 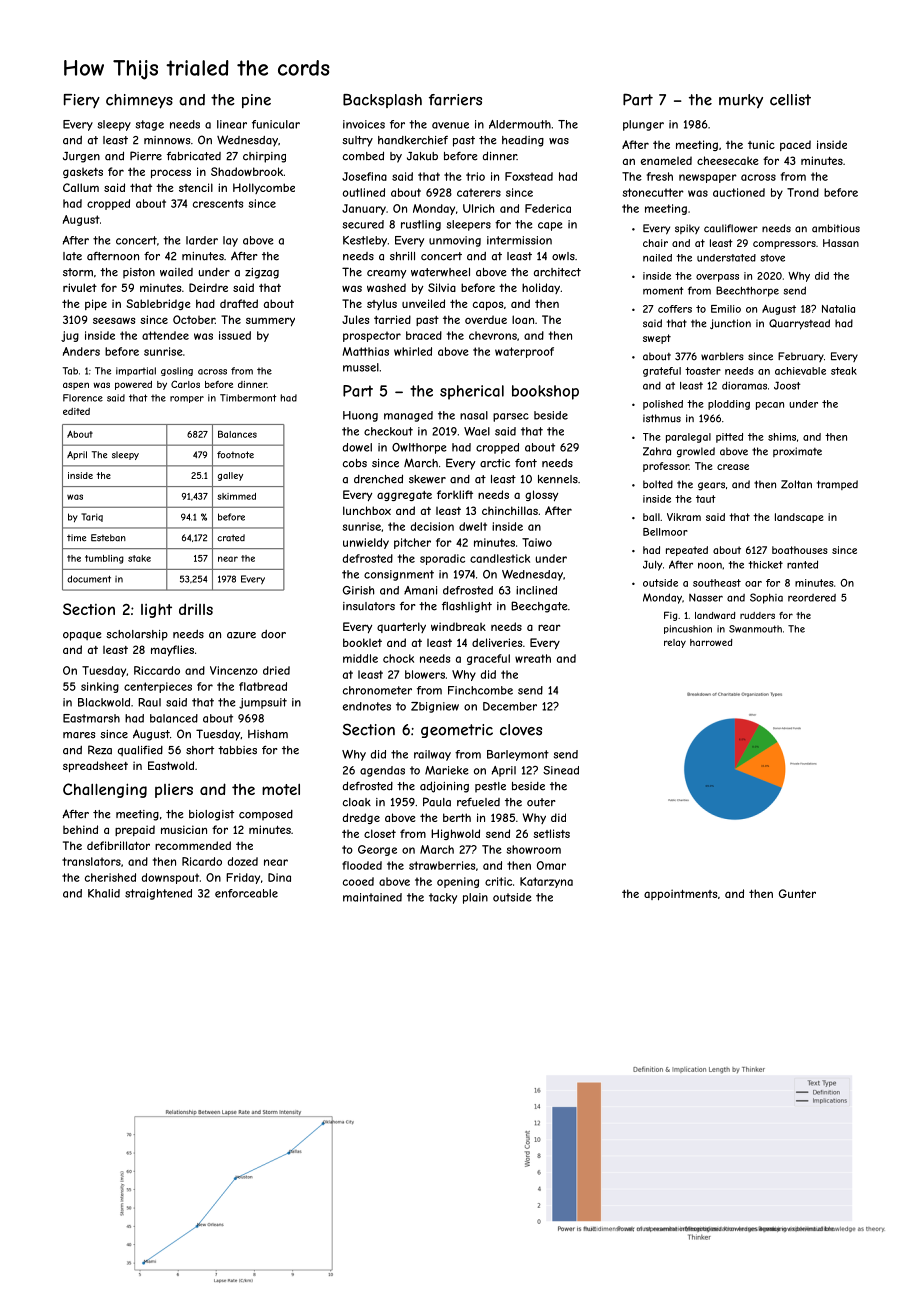 What do you see at coordinates (549, 627) in the screenshot?
I see `rear` at bounding box center [549, 627].
